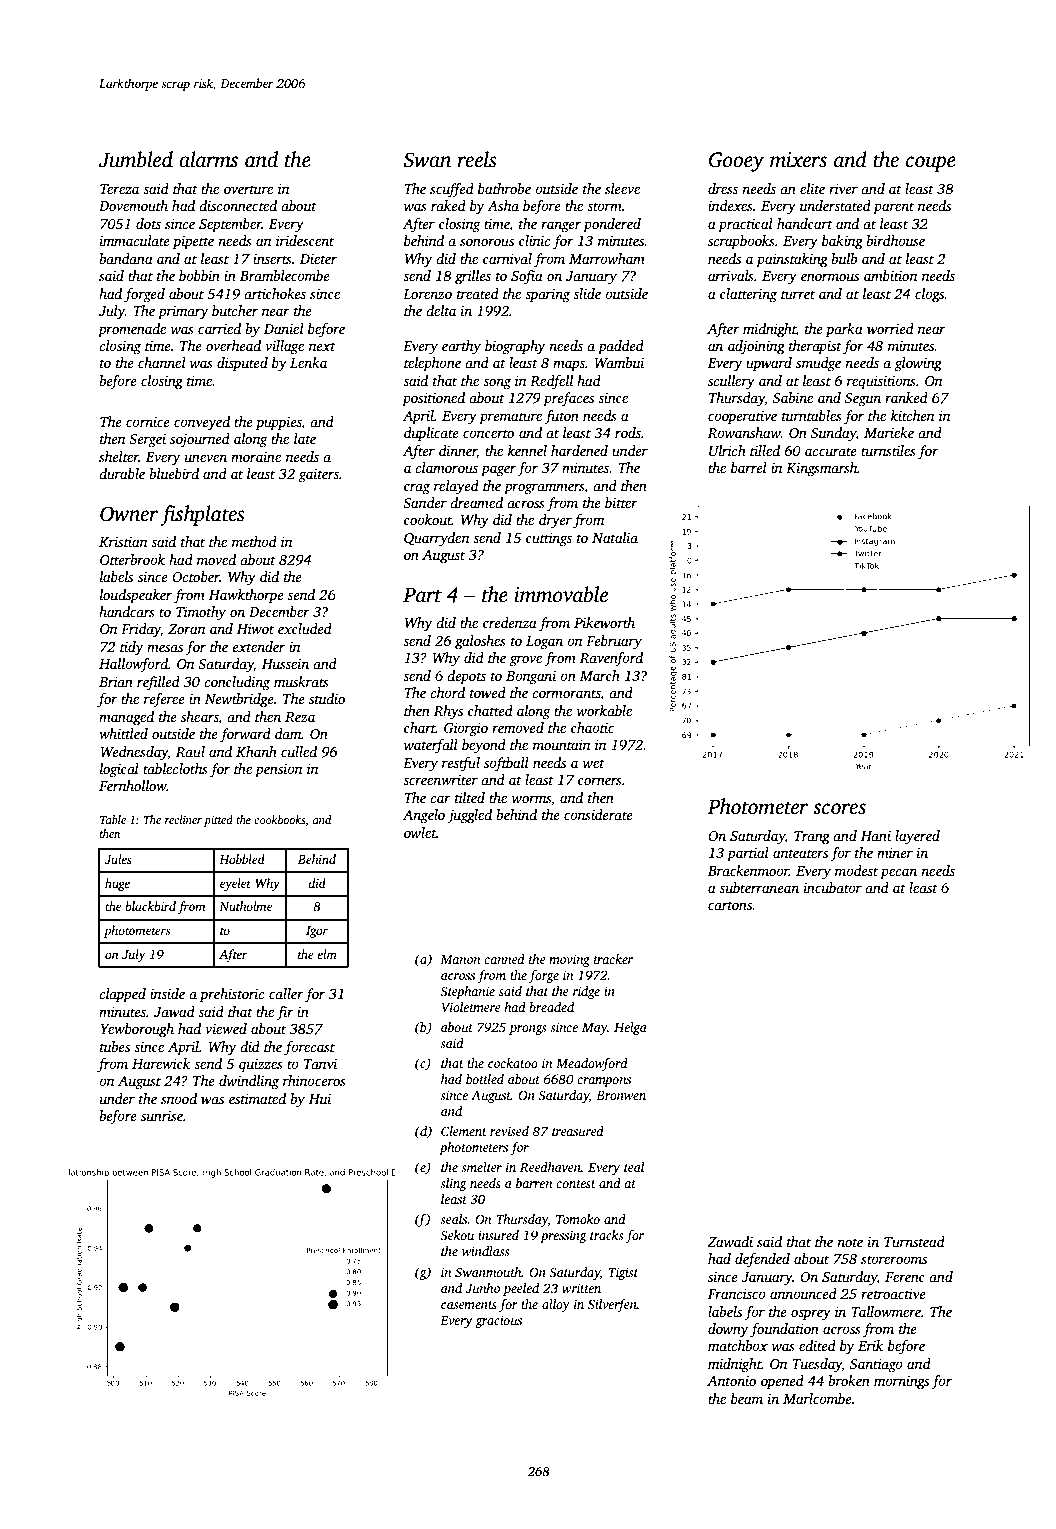 This screenshot has width=1056, height=1529. Describe the element at coordinates (931, 164) in the screenshot. I see `coupe` at that location.
